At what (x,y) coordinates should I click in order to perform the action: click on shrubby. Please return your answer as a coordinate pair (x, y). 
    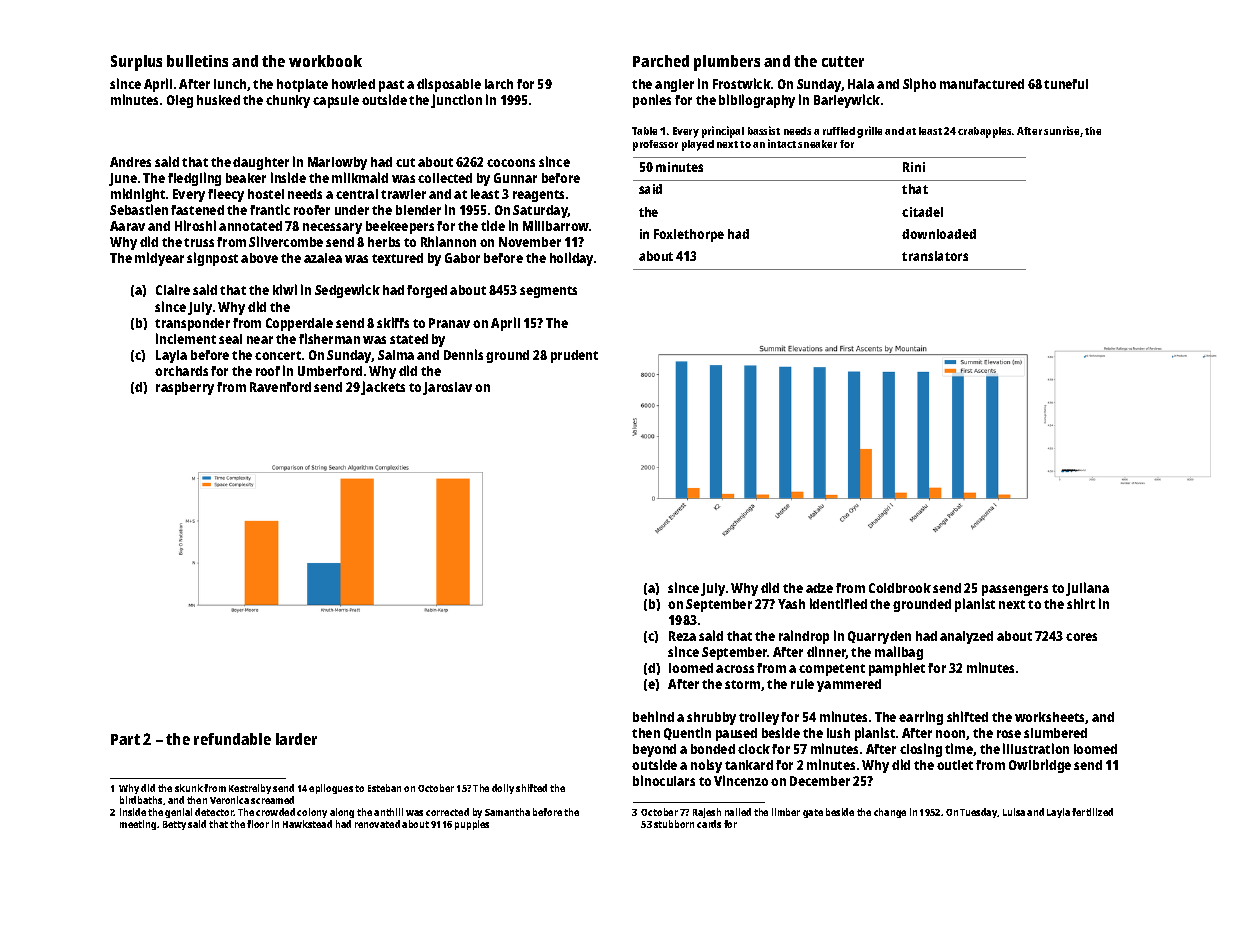
    Looking at the image, I should click on (711, 718).
